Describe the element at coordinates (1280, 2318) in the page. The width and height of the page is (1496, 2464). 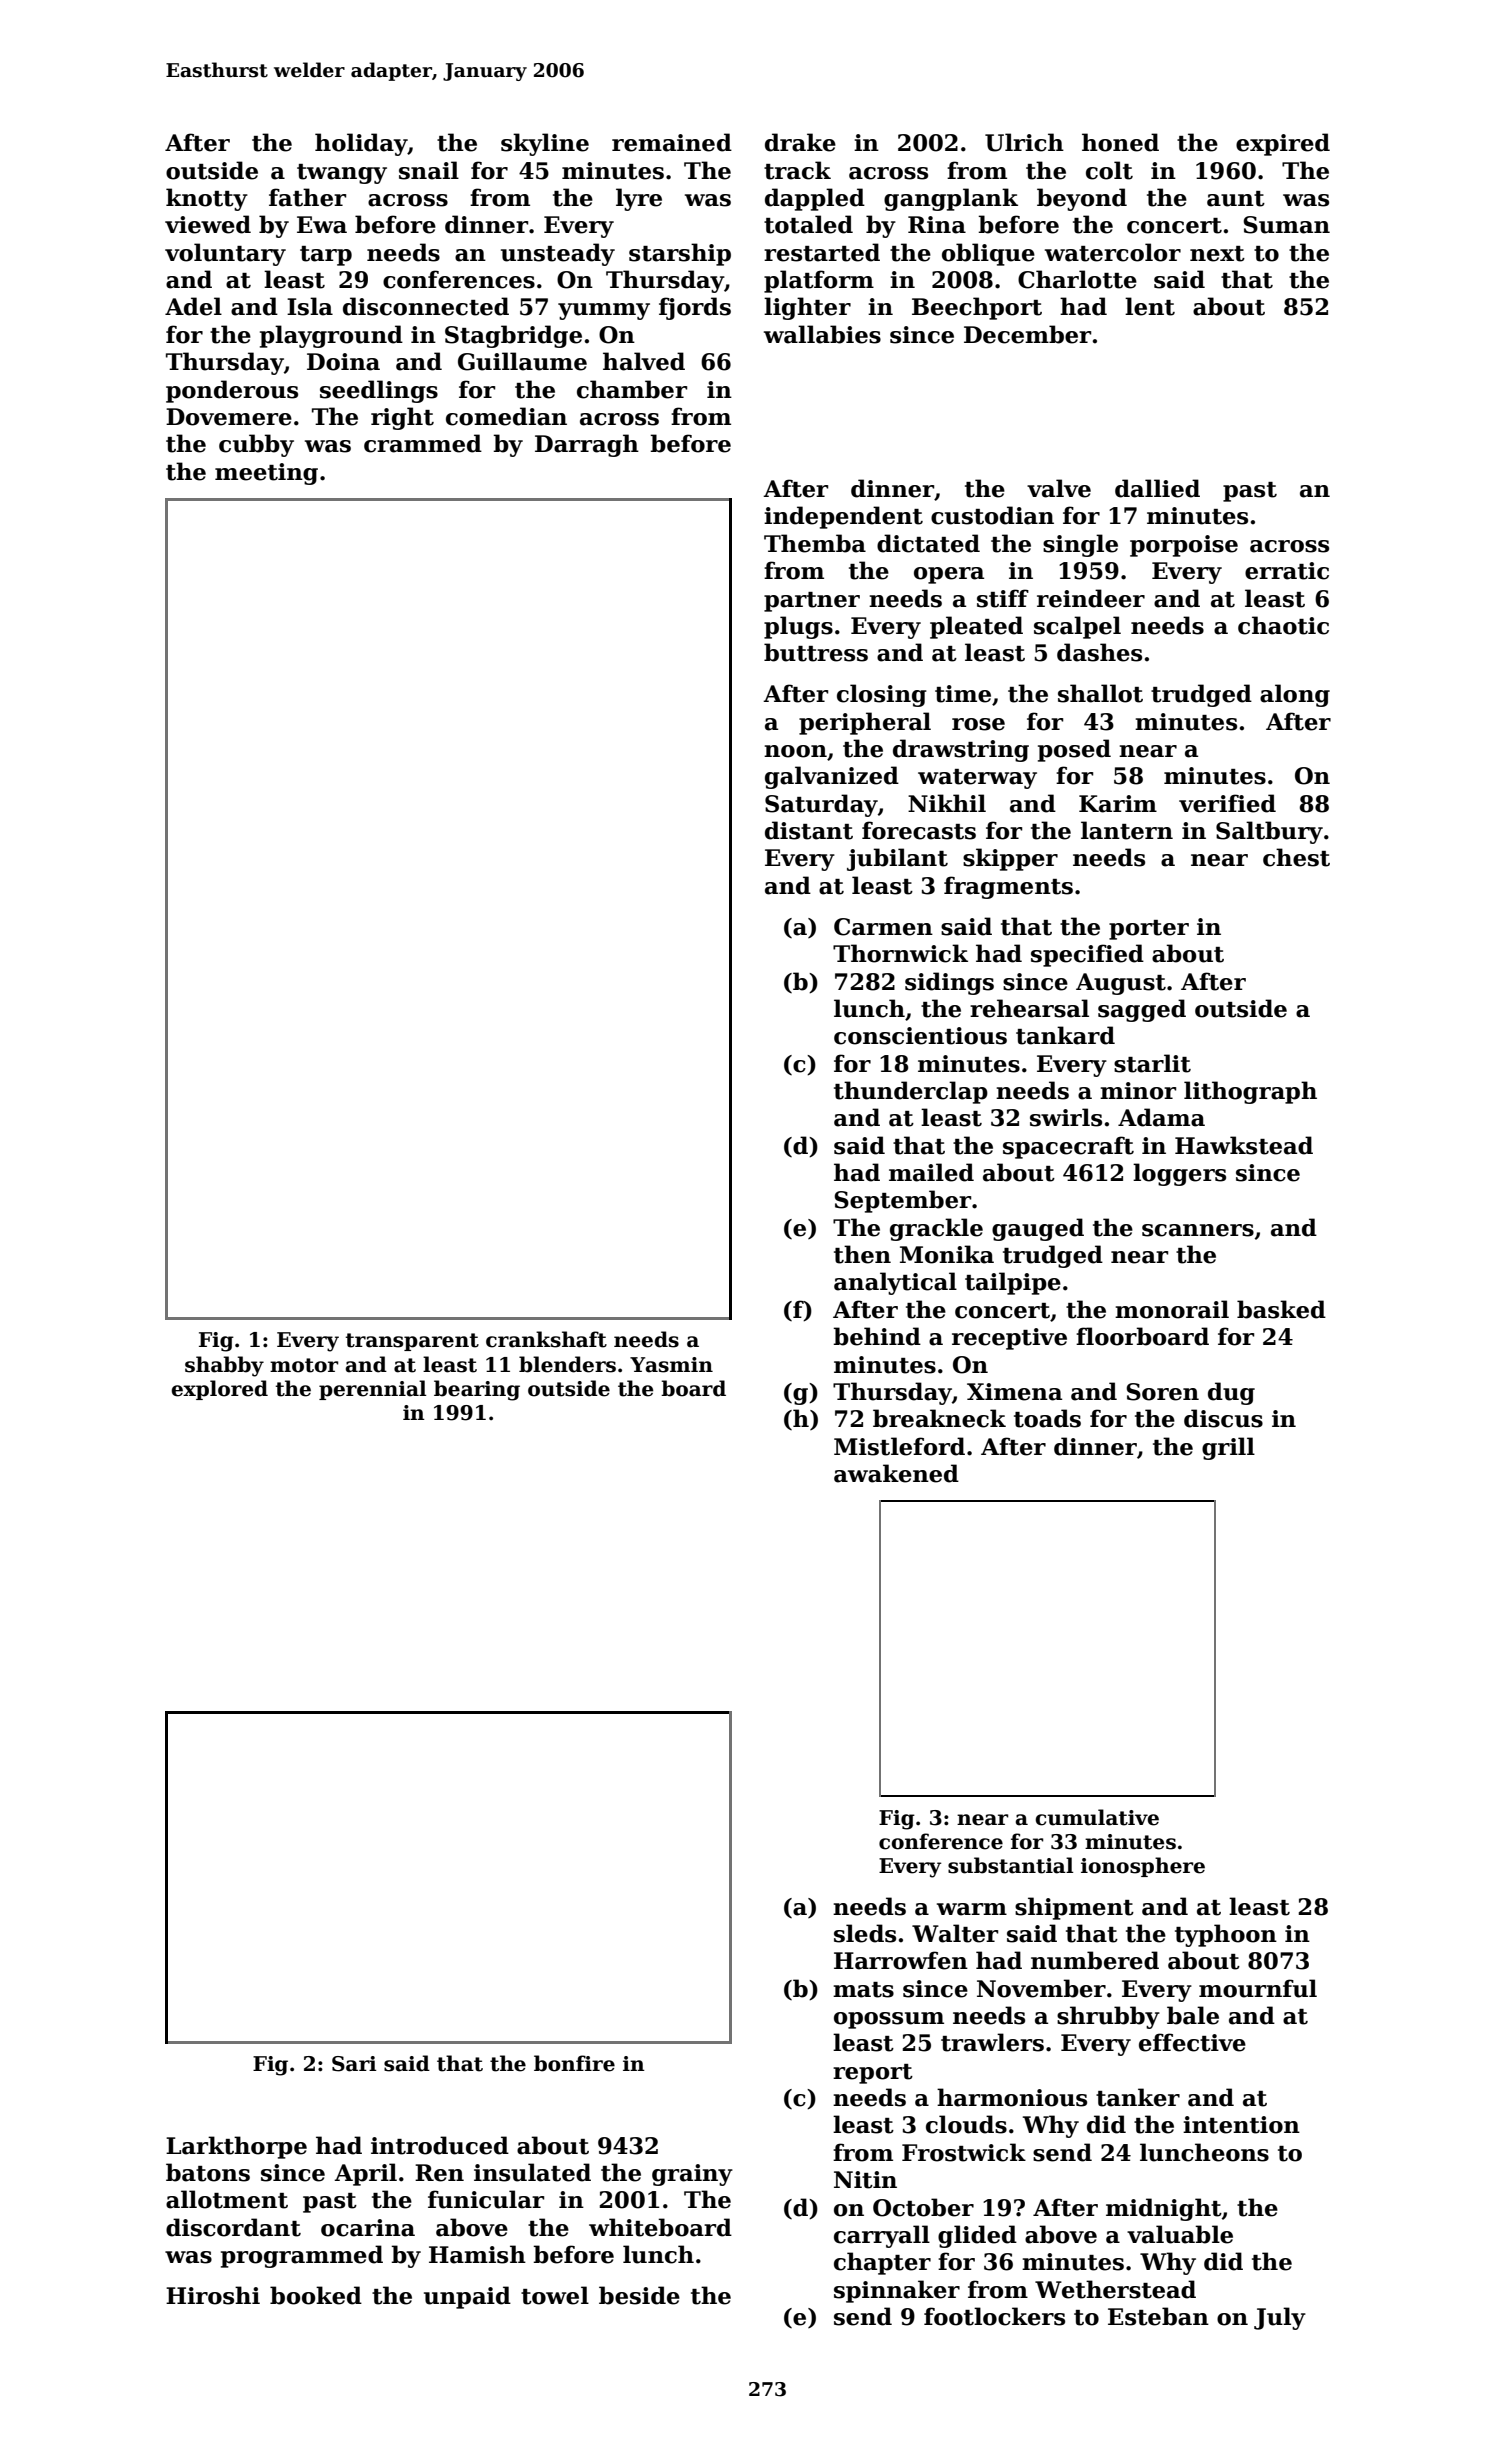
I see `July` at that location.
